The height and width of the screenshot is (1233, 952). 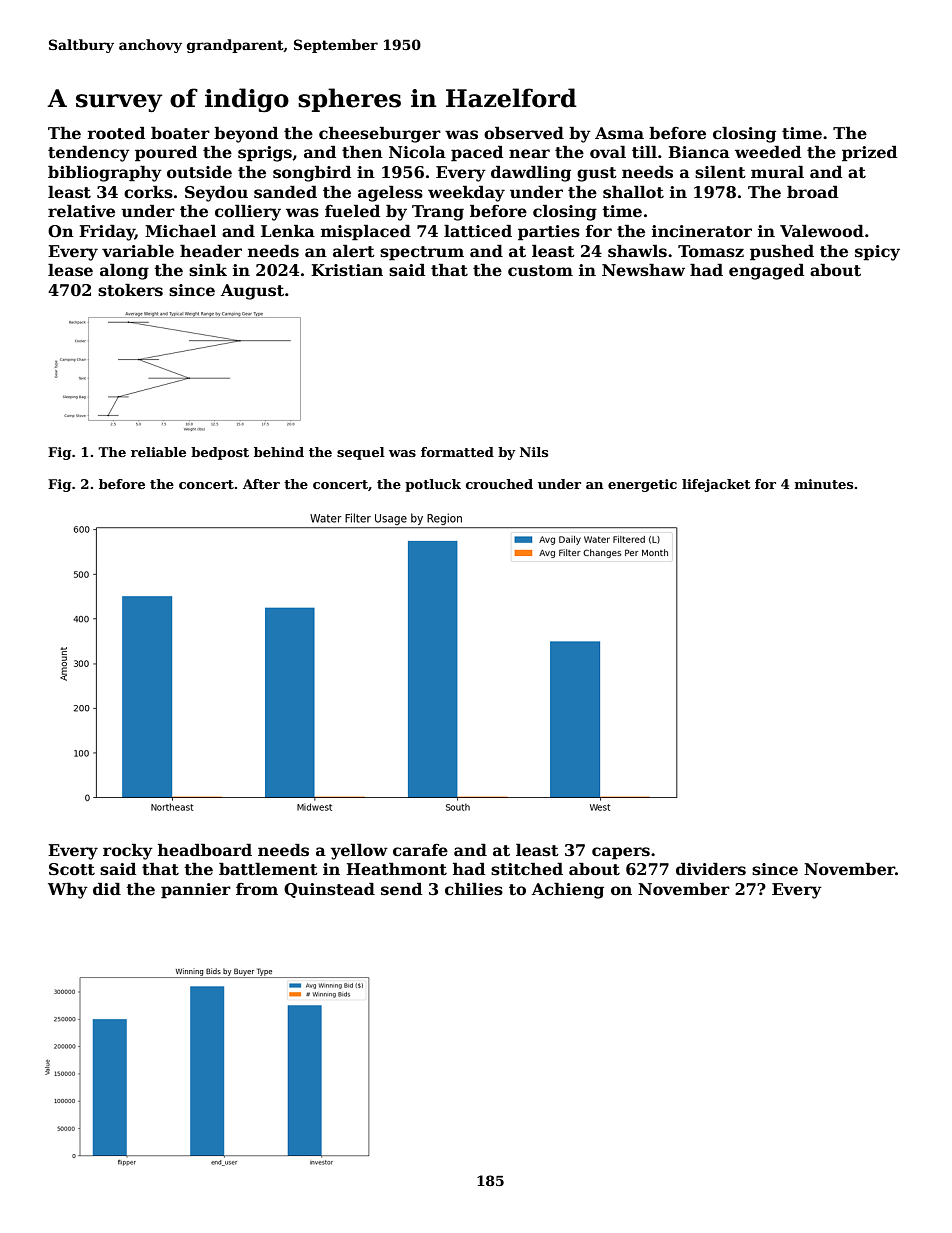 I want to click on observed, so click(x=524, y=133).
